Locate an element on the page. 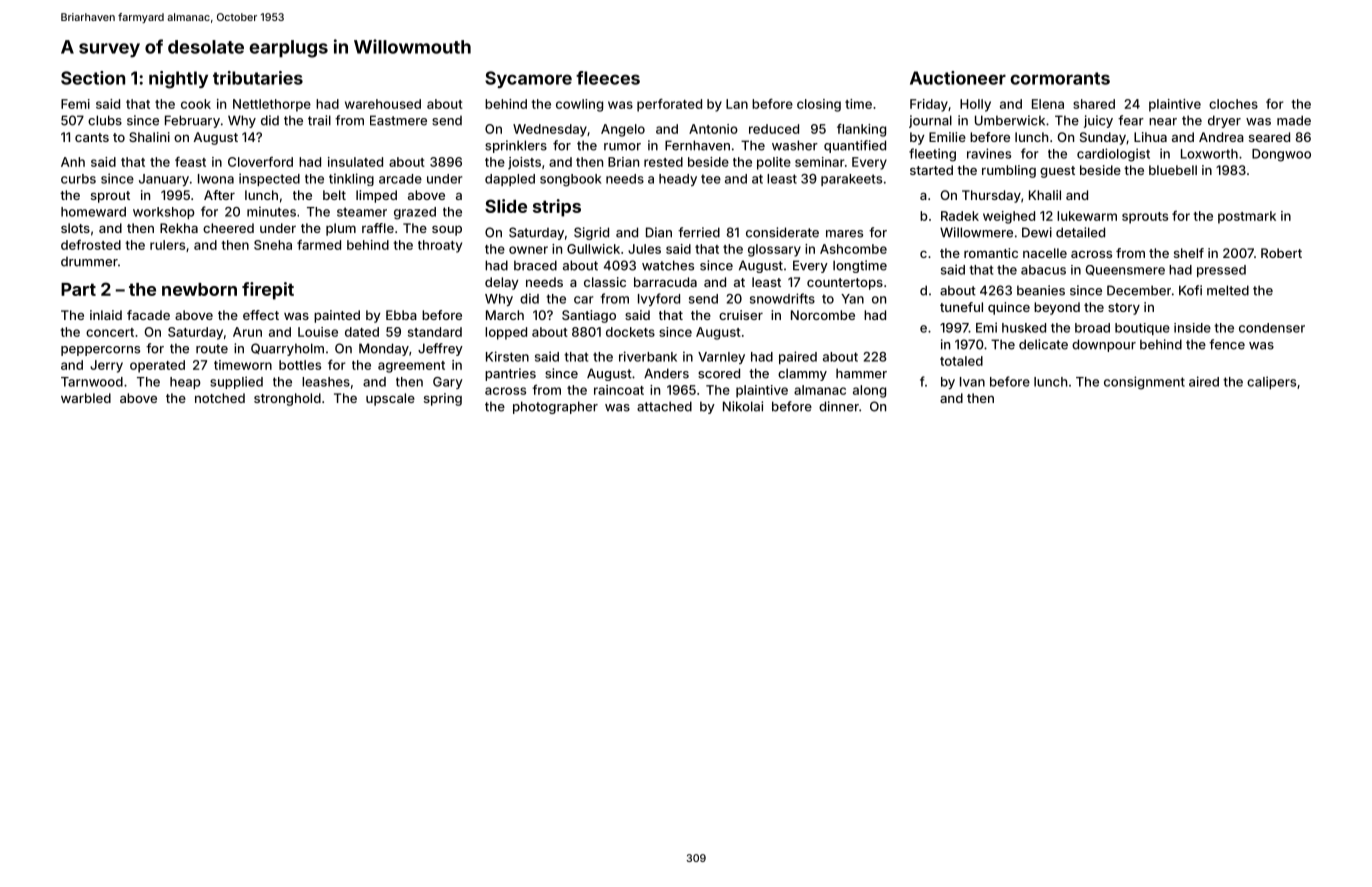  stronghold is located at coordinates (287, 399).
